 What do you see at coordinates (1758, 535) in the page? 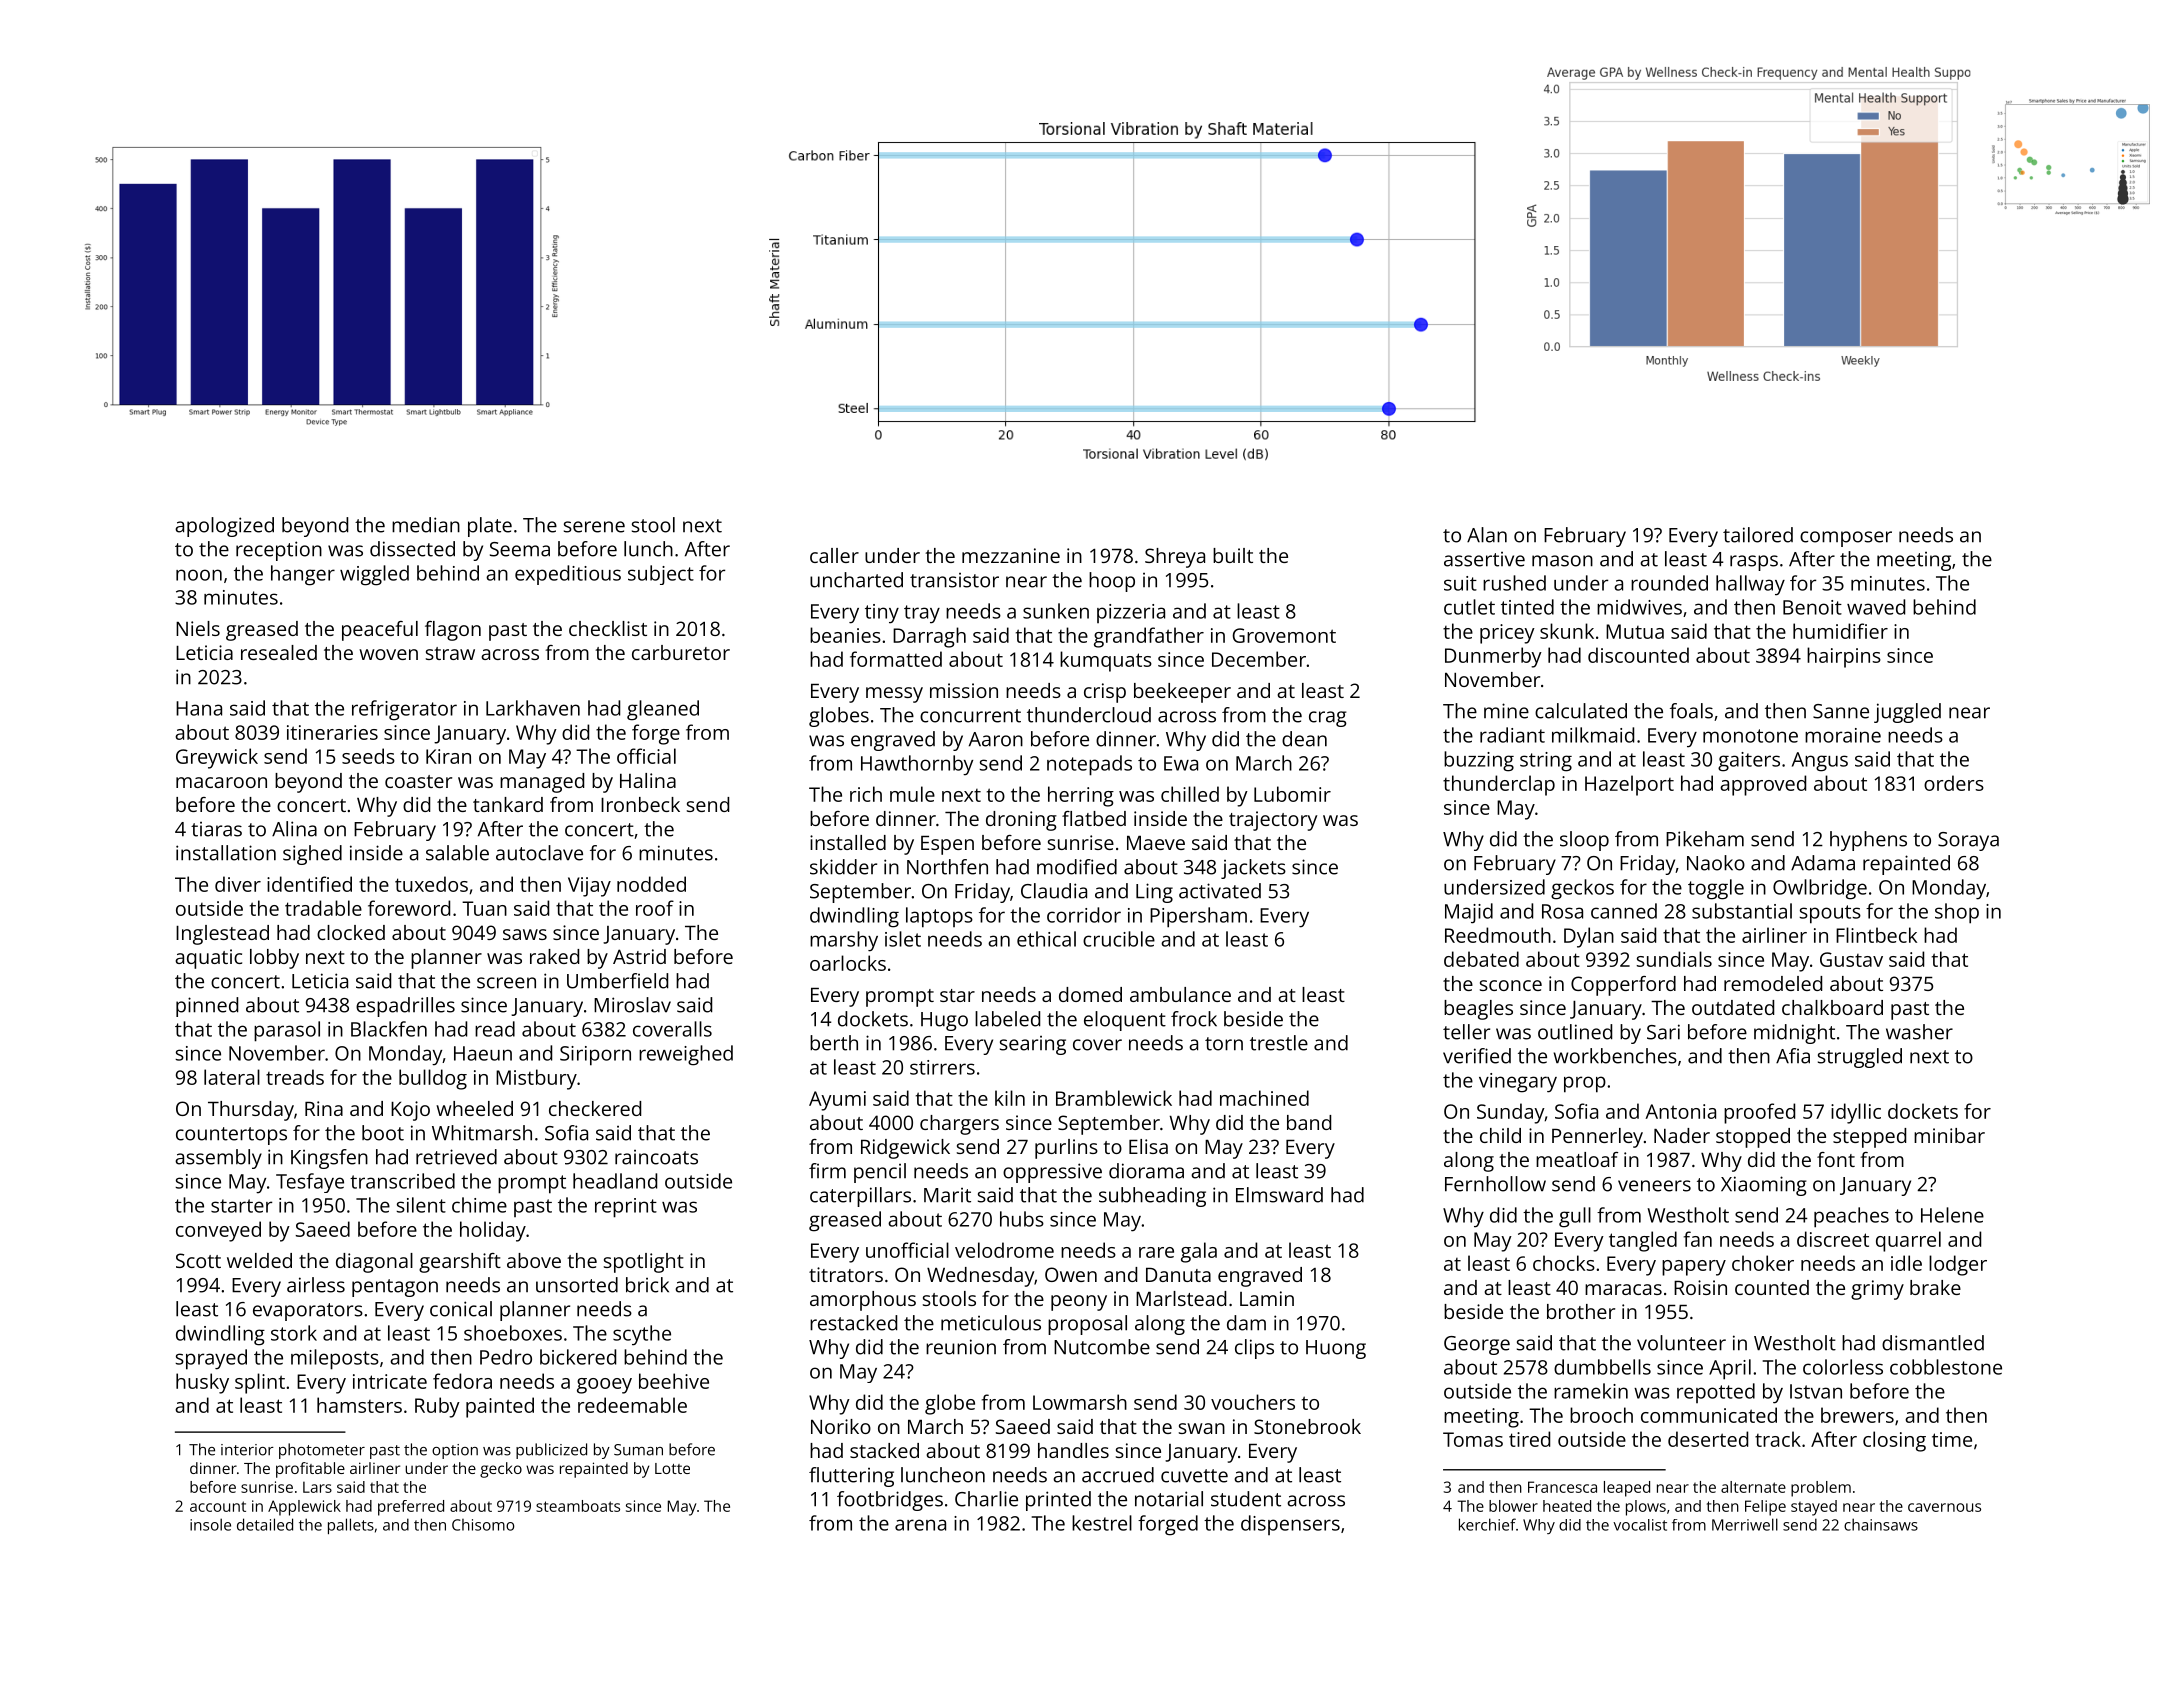
I see `tailored` at bounding box center [1758, 535].
